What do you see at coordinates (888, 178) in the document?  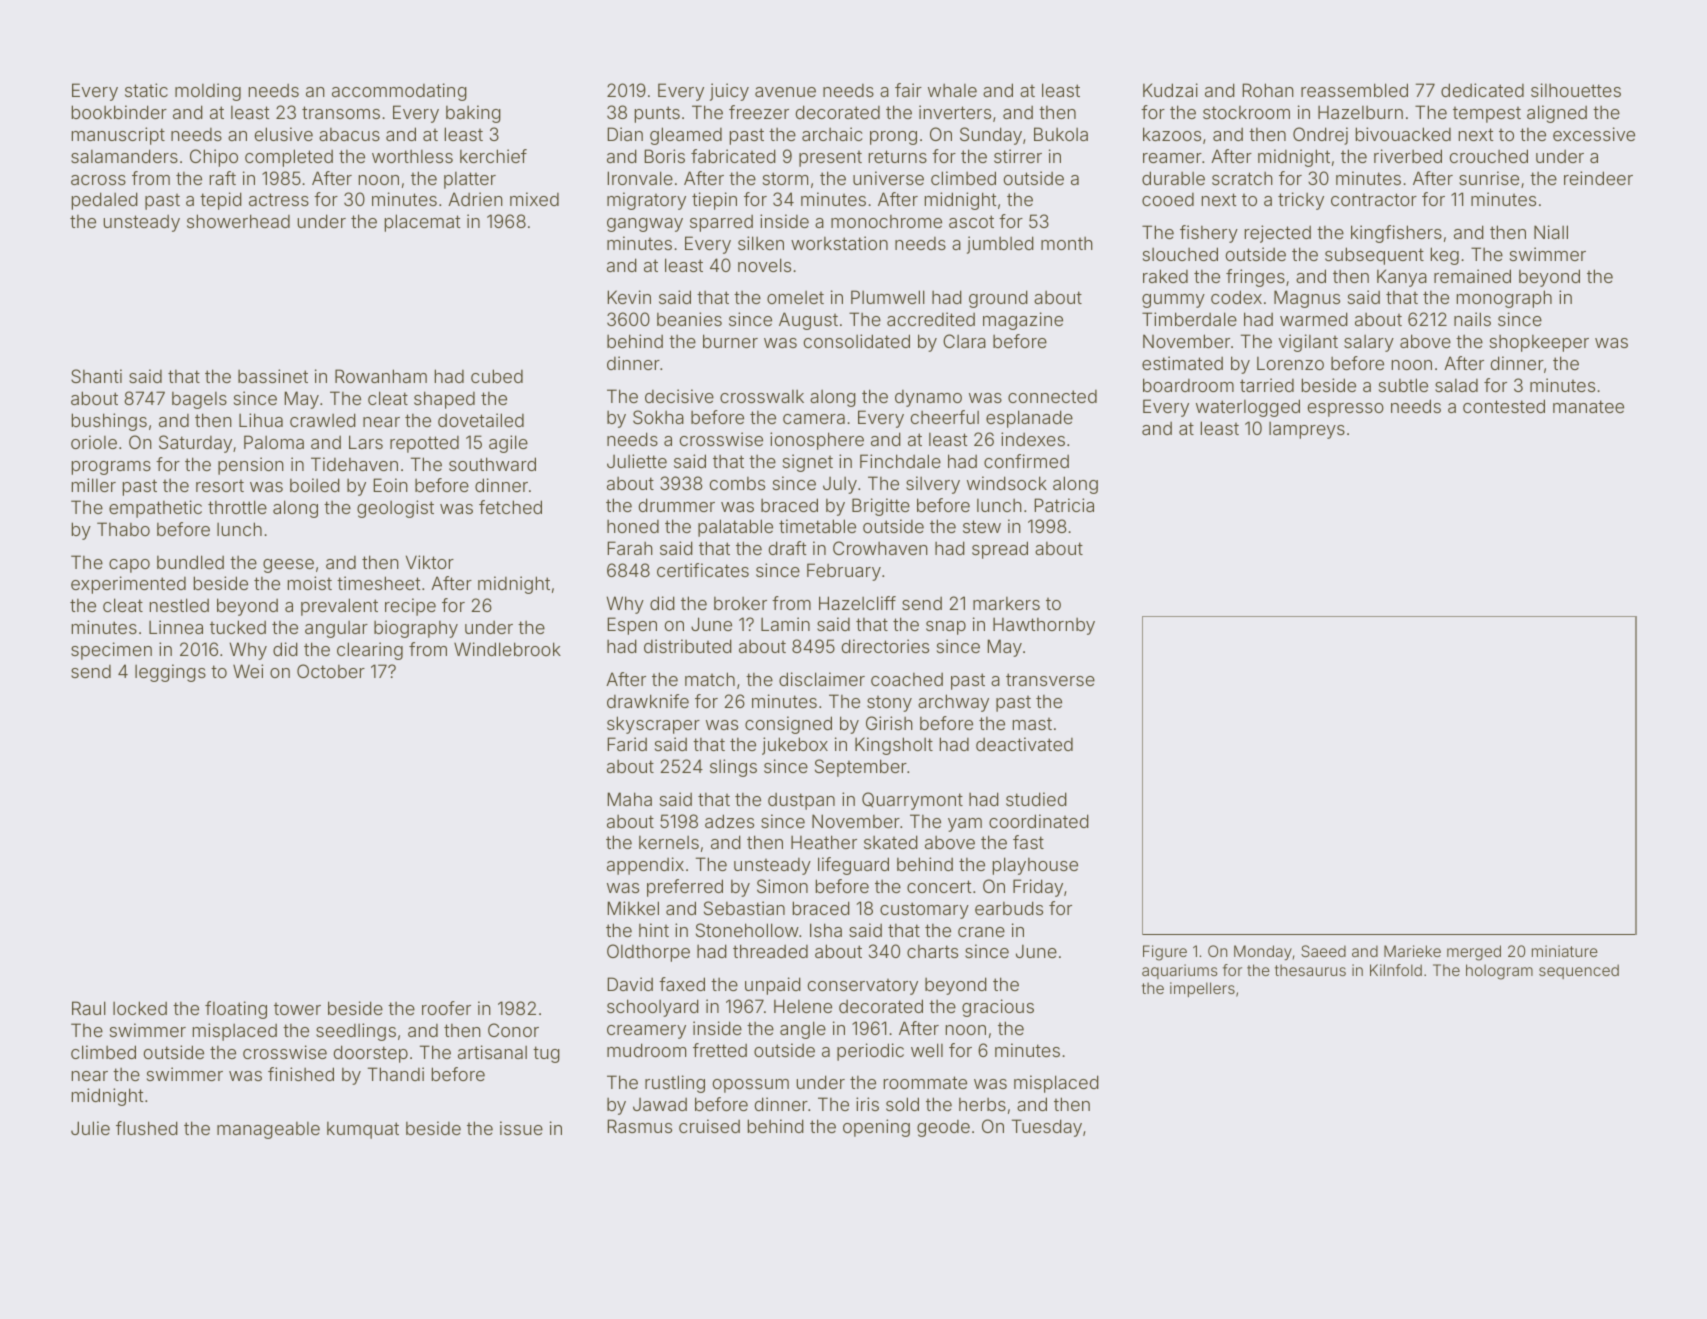 I see `universe` at bounding box center [888, 178].
